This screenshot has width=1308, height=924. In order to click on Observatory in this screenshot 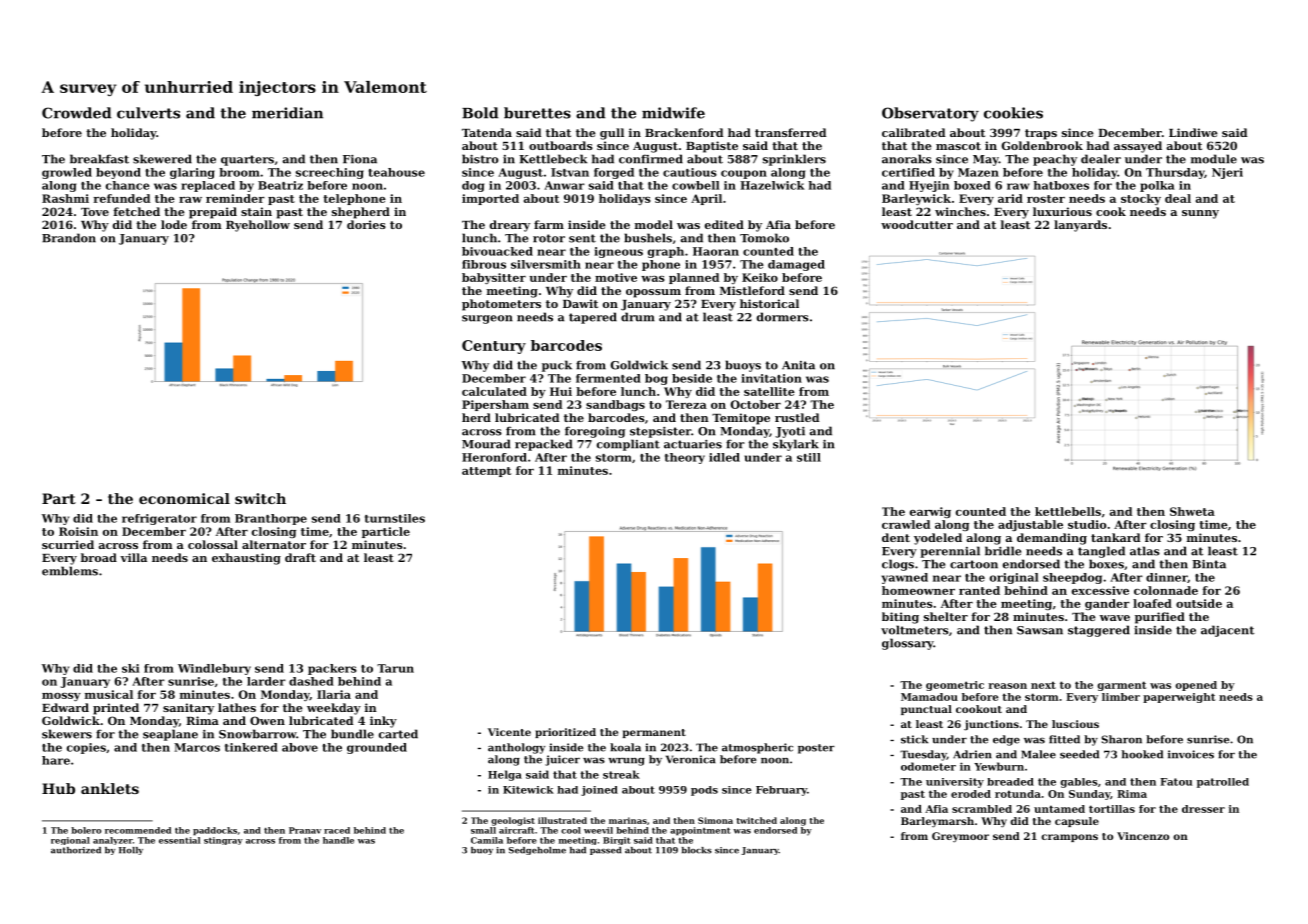, I will do `click(930, 114)`.
